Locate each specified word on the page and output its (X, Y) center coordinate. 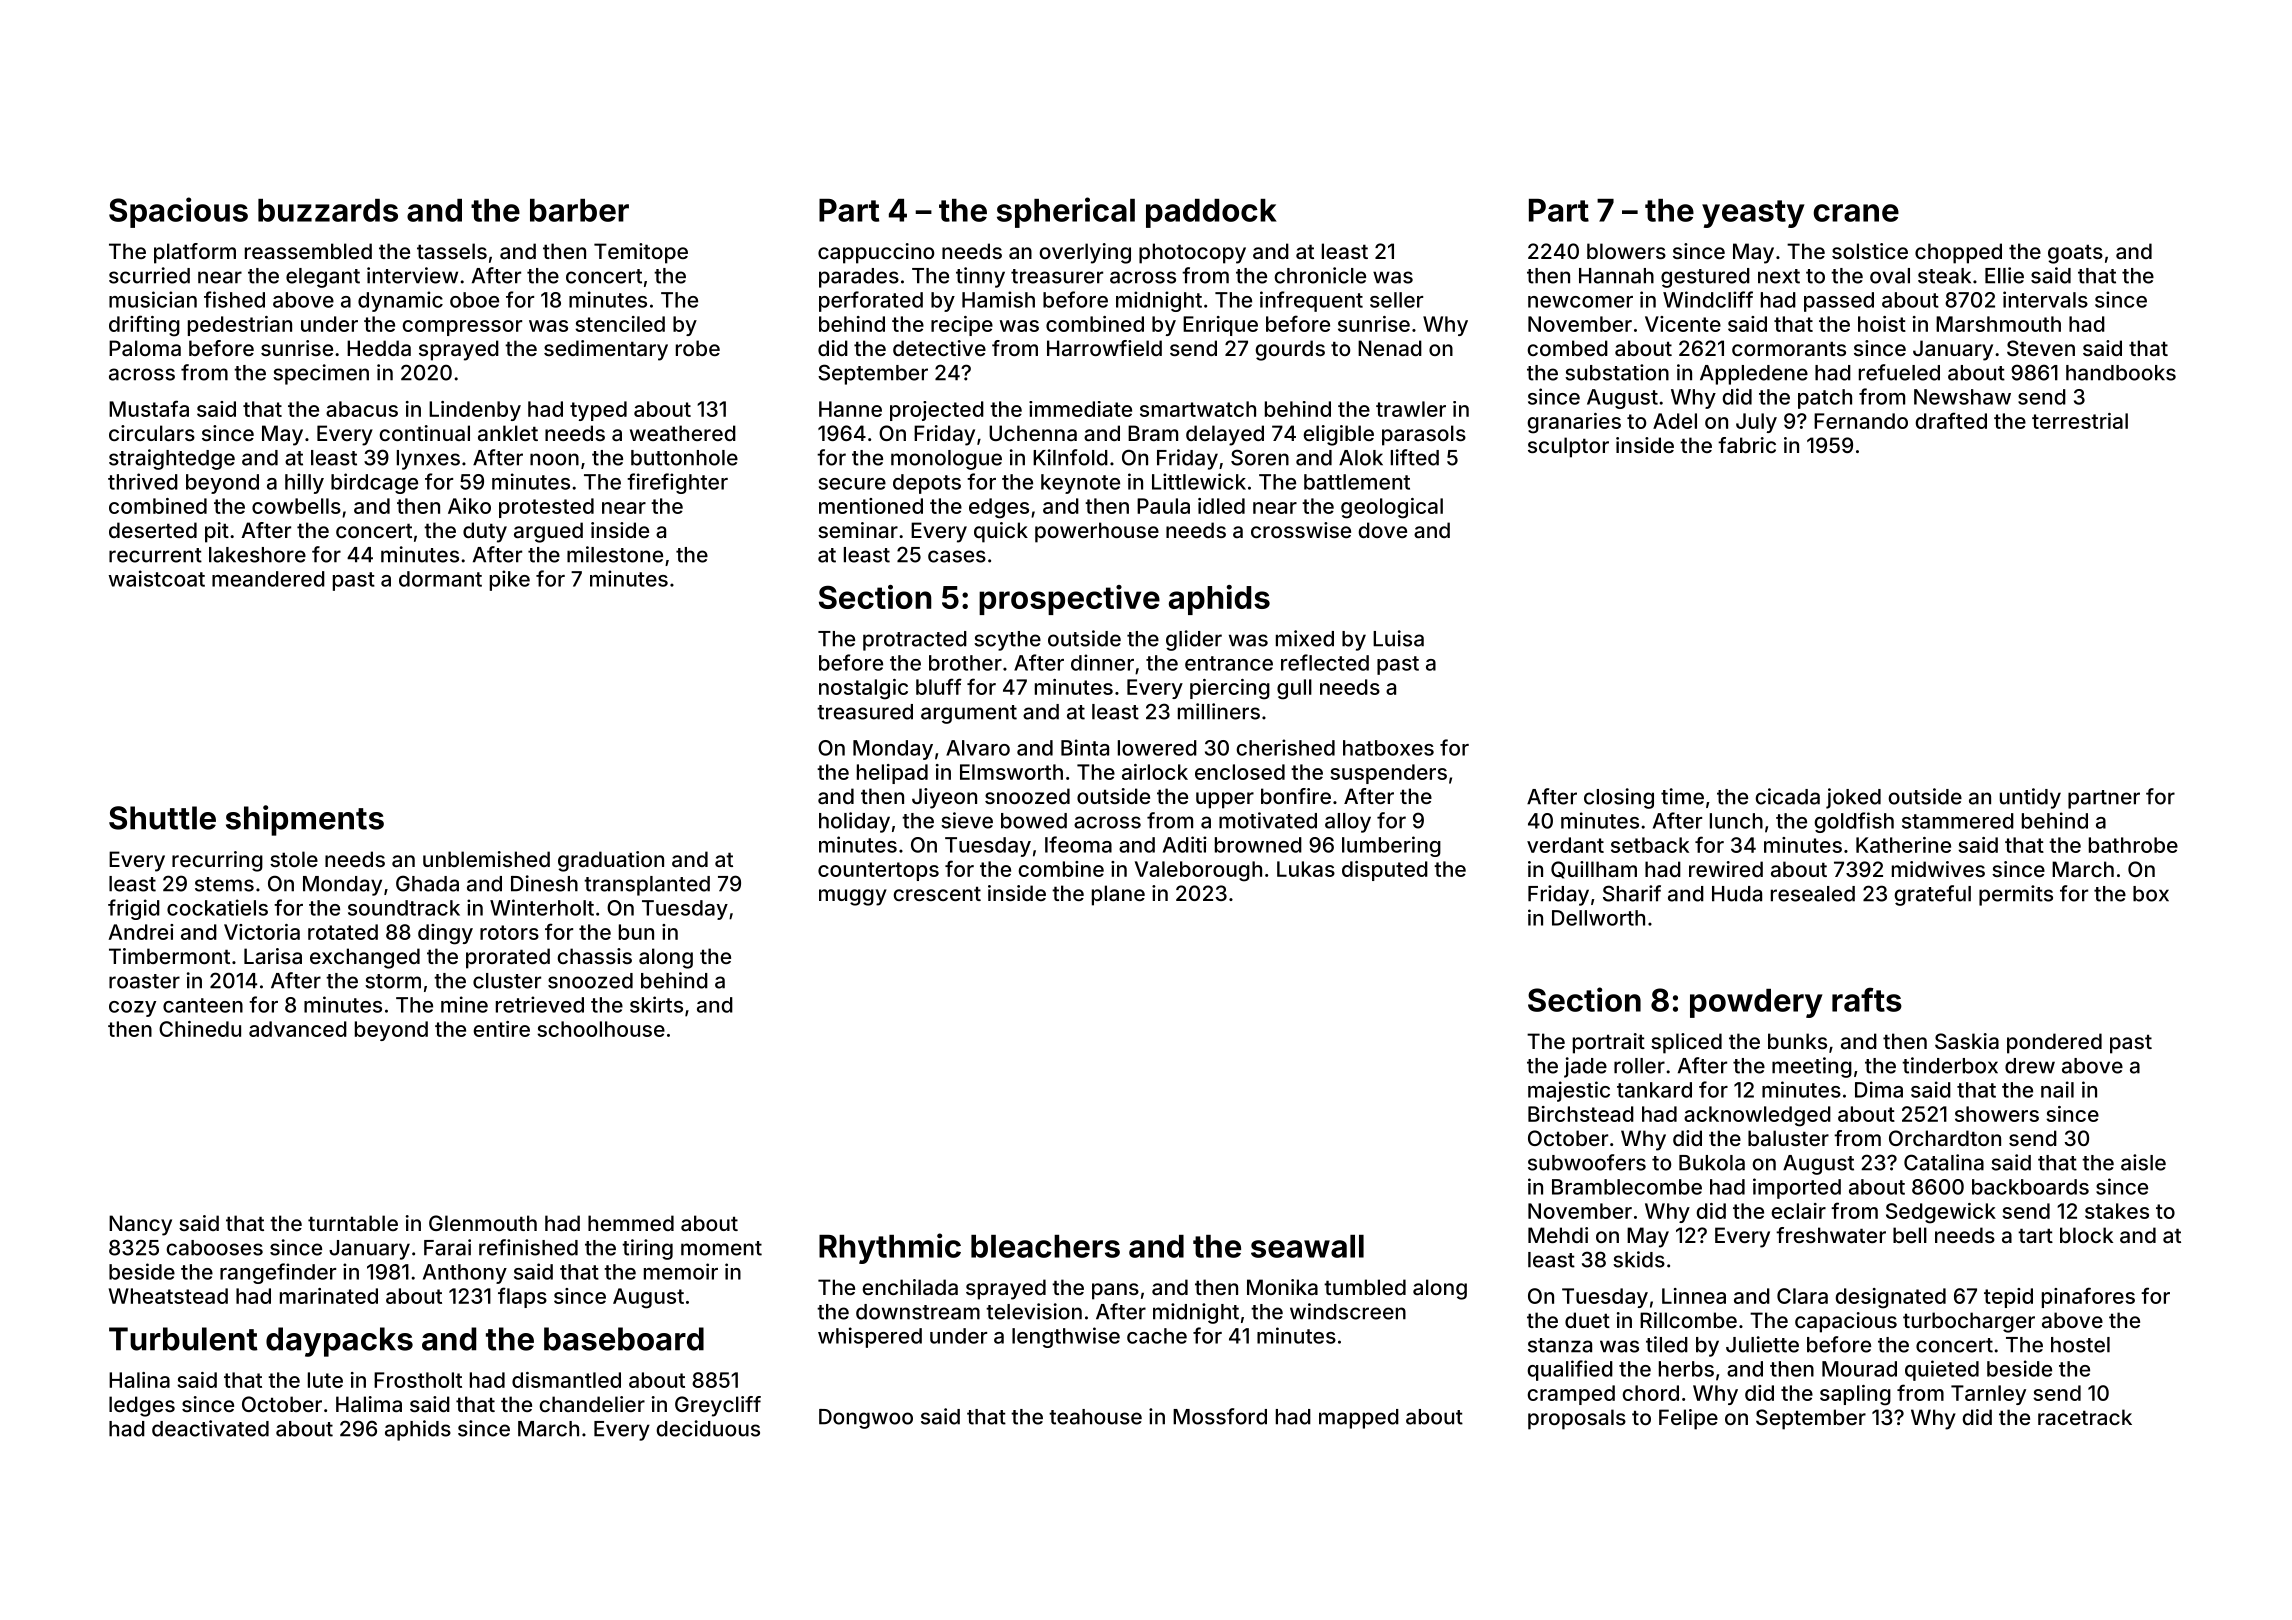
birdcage (374, 483)
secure (852, 484)
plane (1118, 895)
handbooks (2121, 373)
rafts (1867, 999)
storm (393, 981)
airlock (1155, 772)
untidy (2030, 798)
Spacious (178, 212)
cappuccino (876, 253)
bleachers (1045, 1246)
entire (502, 1029)
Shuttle (162, 818)
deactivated (210, 1428)
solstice (1870, 251)
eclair (1799, 1211)
